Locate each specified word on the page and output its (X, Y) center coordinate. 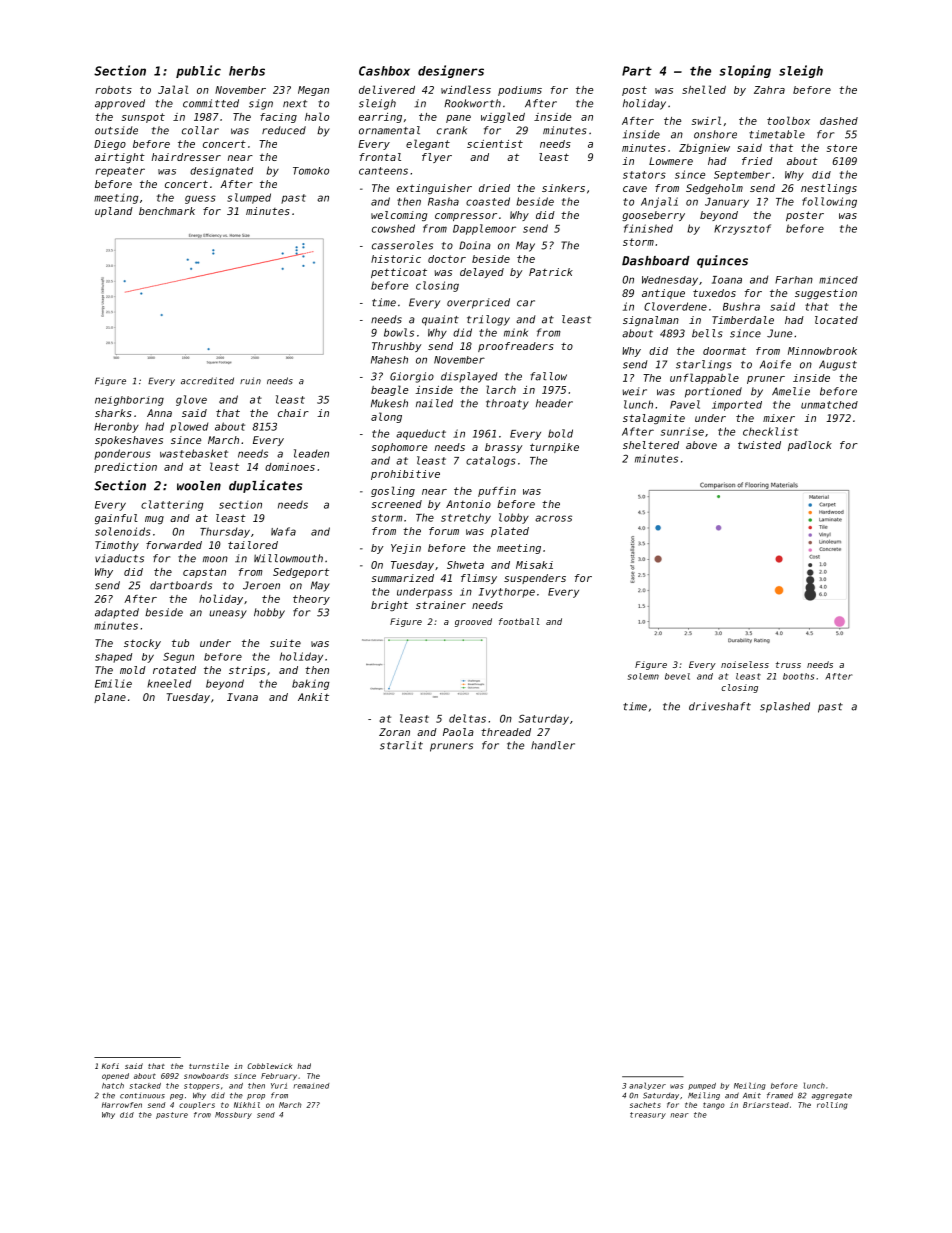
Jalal (173, 89)
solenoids (123, 531)
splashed (785, 707)
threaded (506, 732)
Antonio (468, 504)
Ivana (242, 697)
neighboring (129, 401)
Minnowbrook (822, 351)
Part (637, 71)
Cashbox (384, 71)
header (554, 403)
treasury (648, 1115)
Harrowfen (122, 1105)
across (553, 518)
